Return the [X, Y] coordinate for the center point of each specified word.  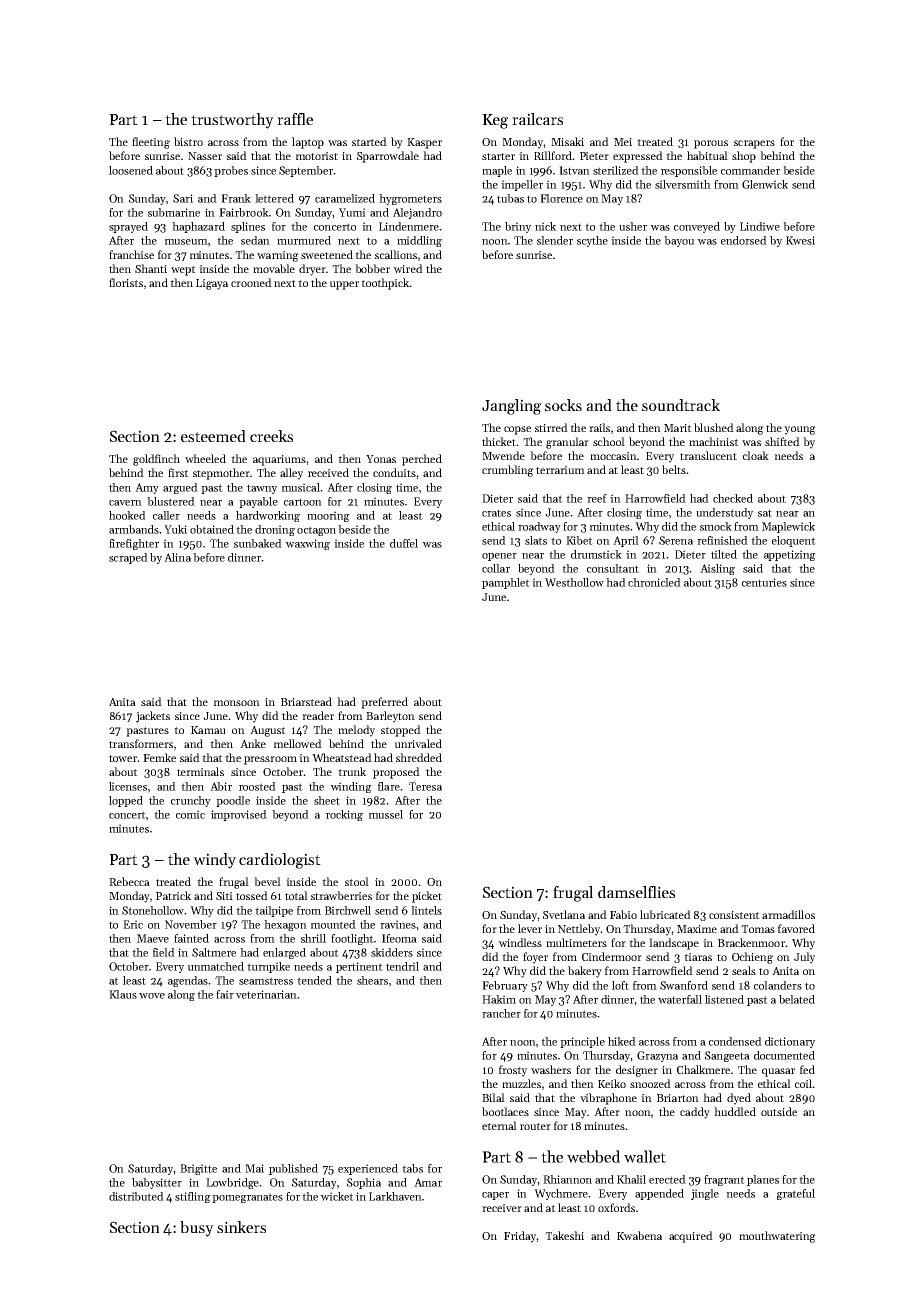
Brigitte [198, 1169]
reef [597, 498]
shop [744, 157]
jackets [153, 717]
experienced [368, 1169]
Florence [561, 198]
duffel [404, 543]
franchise [131, 254]
